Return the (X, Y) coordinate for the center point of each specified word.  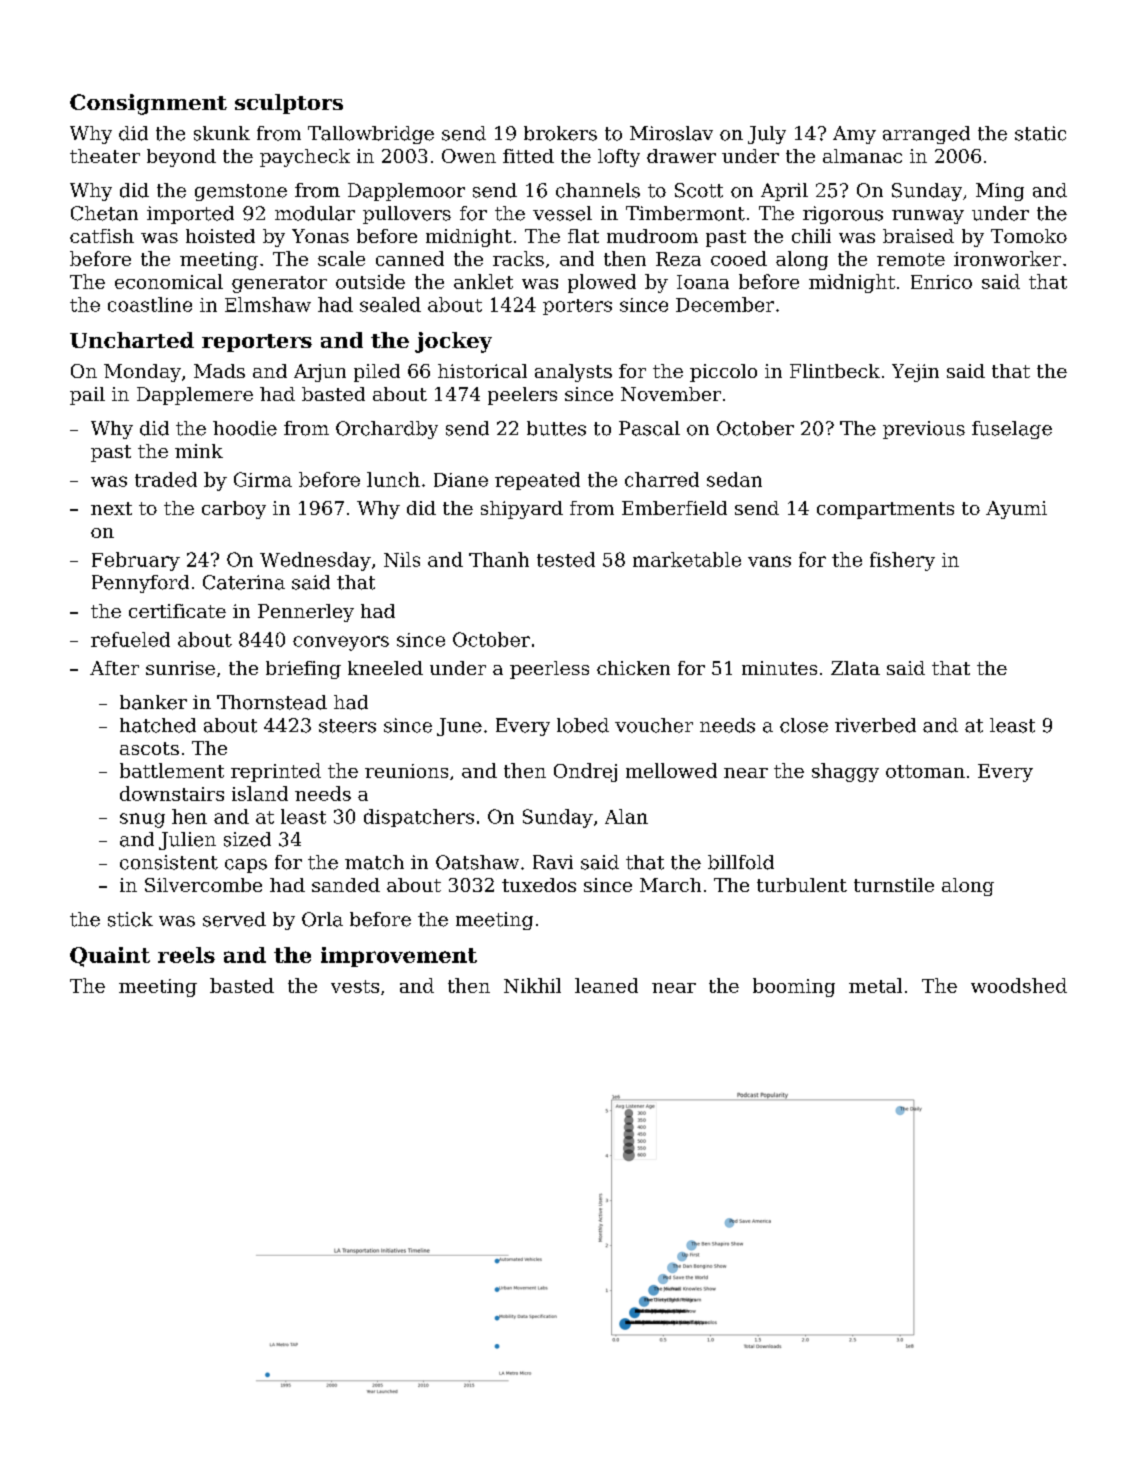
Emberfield (674, 508)
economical (169, 281)
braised (918, 236)
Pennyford (140, 584)
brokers (560, 133)
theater (105, 156)
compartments (885, 510)
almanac (862, 156)
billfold (741, 862)
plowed (602, 283)
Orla (322, 919)
